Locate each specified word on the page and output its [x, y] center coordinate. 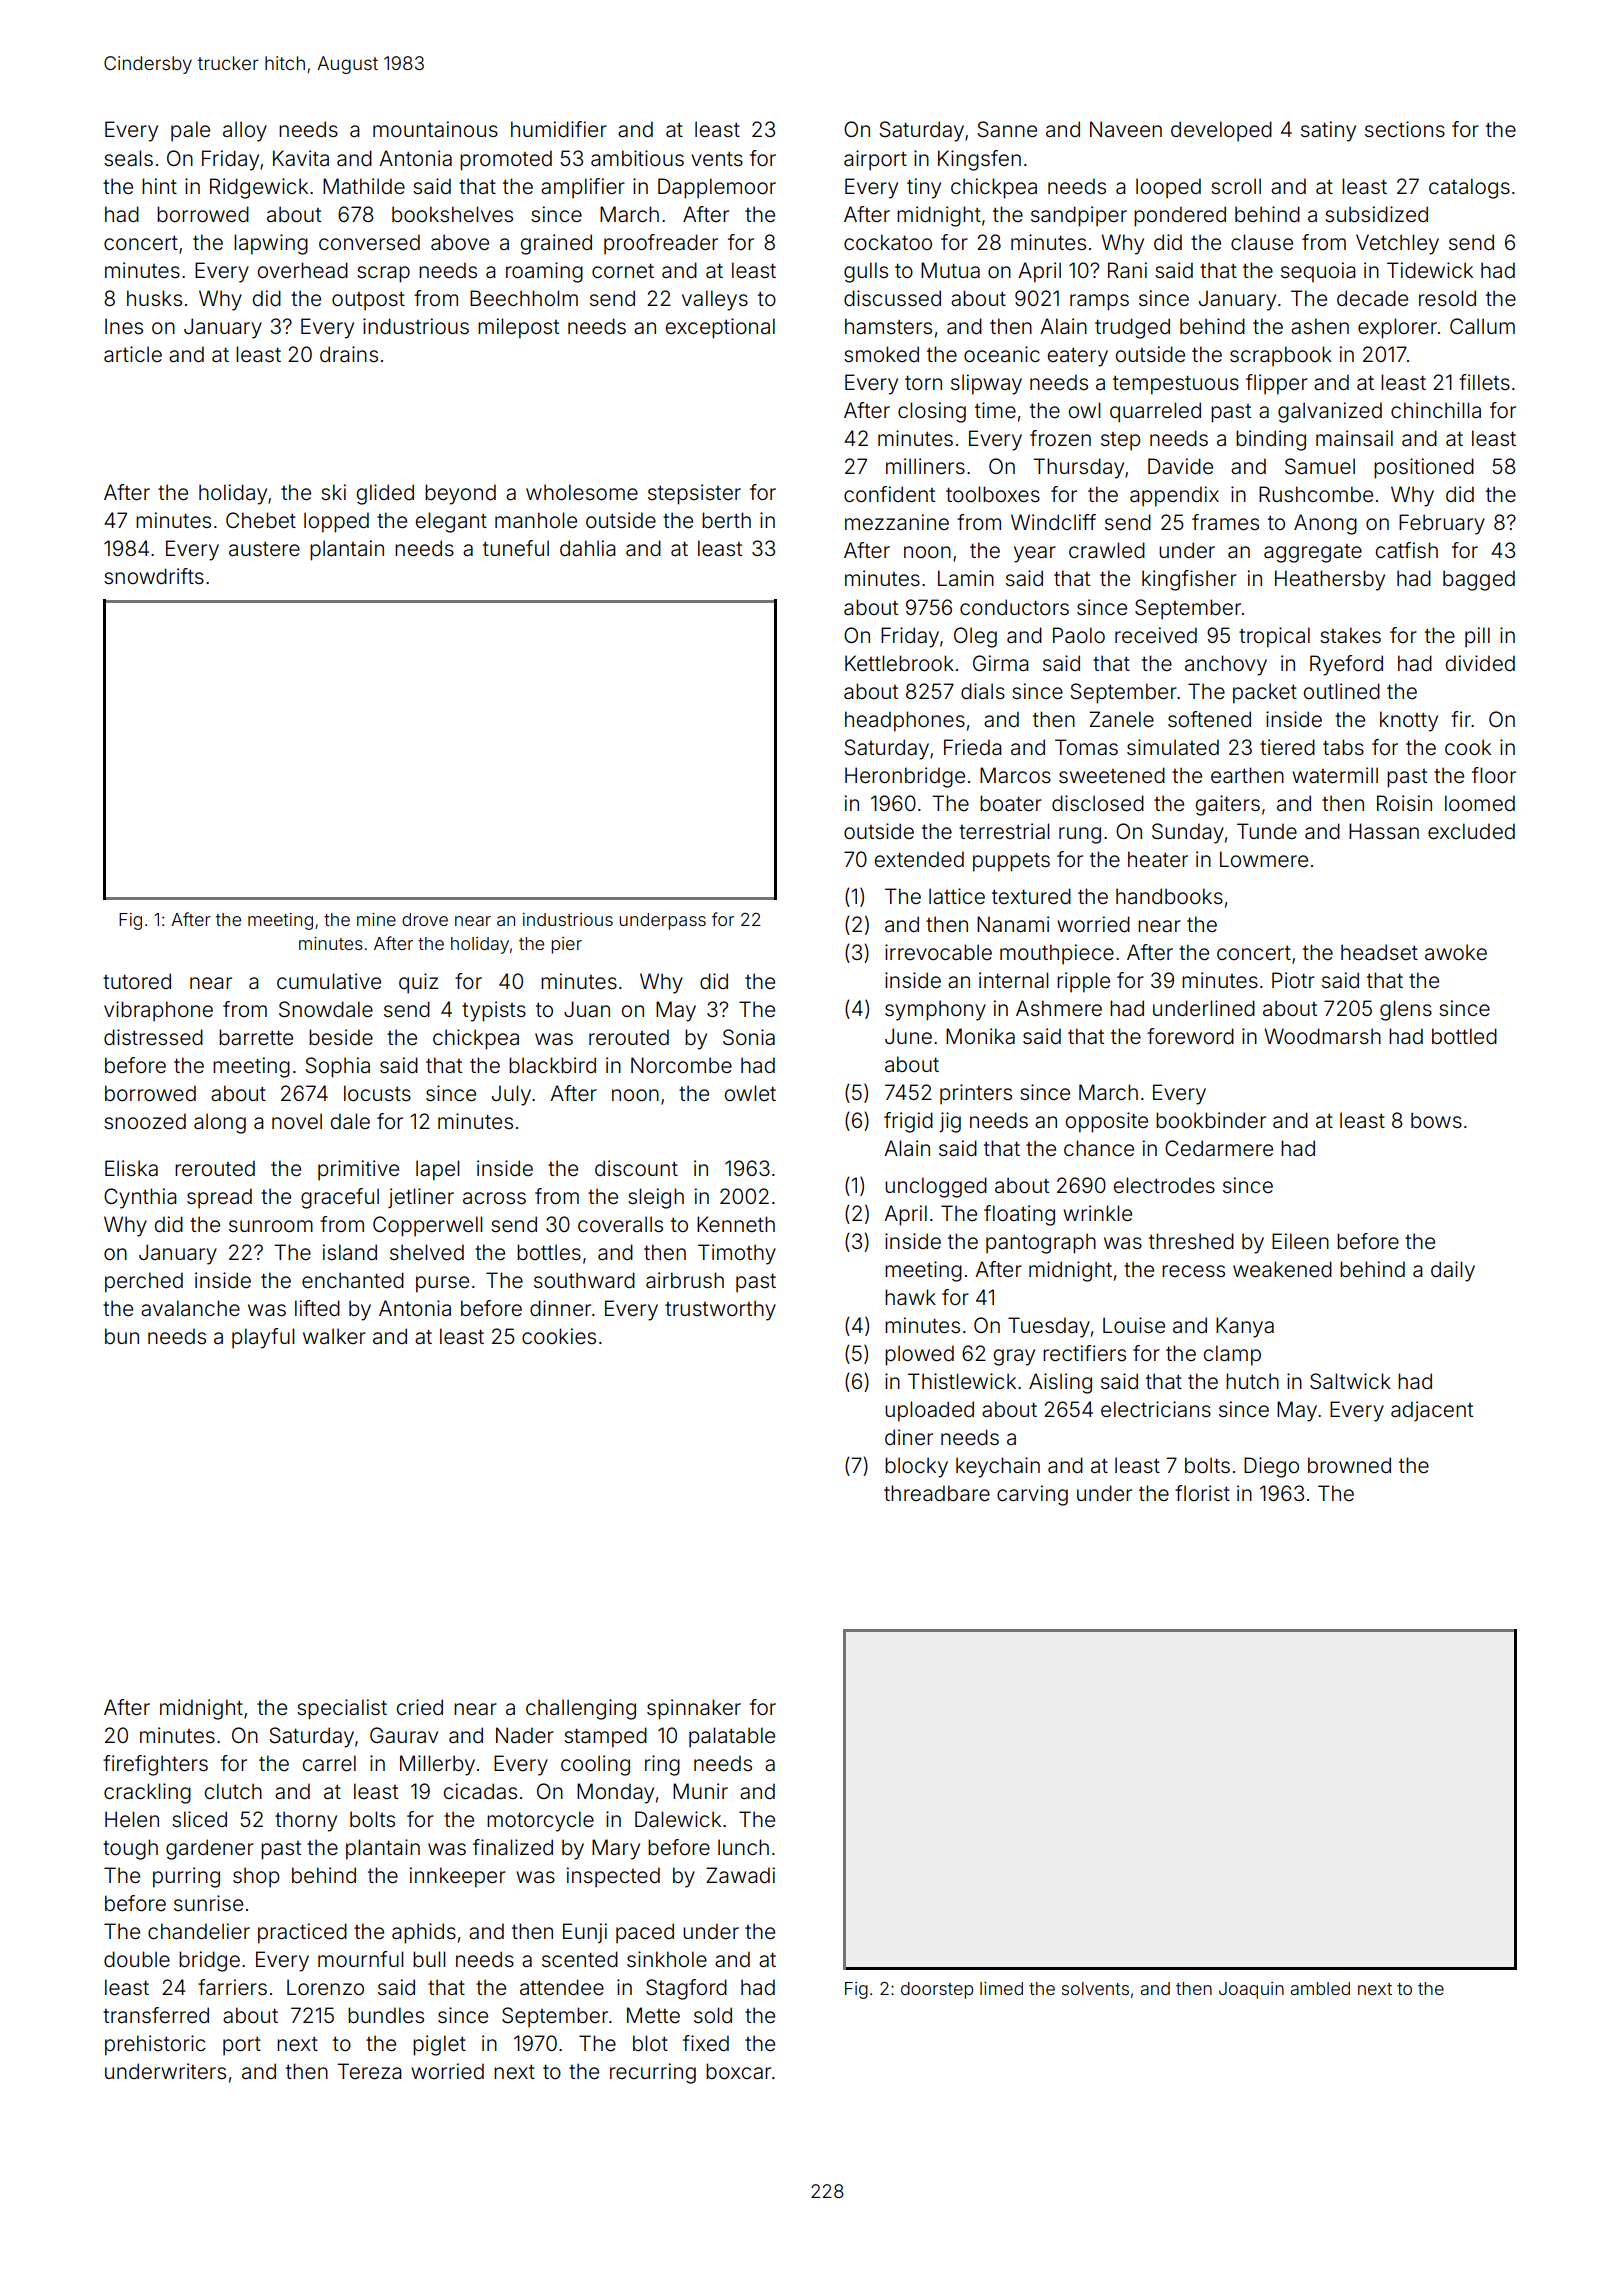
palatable [732, 1737]
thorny [306, 1821]
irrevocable [938, 952]
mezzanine [897, 522]
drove [425, 919]
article [133, 354]
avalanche [190, 1308]
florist [1202, 1493]
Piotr [1293, 980]
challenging [581, 1709]
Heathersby [1330, 580]
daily [1453, 1271]
